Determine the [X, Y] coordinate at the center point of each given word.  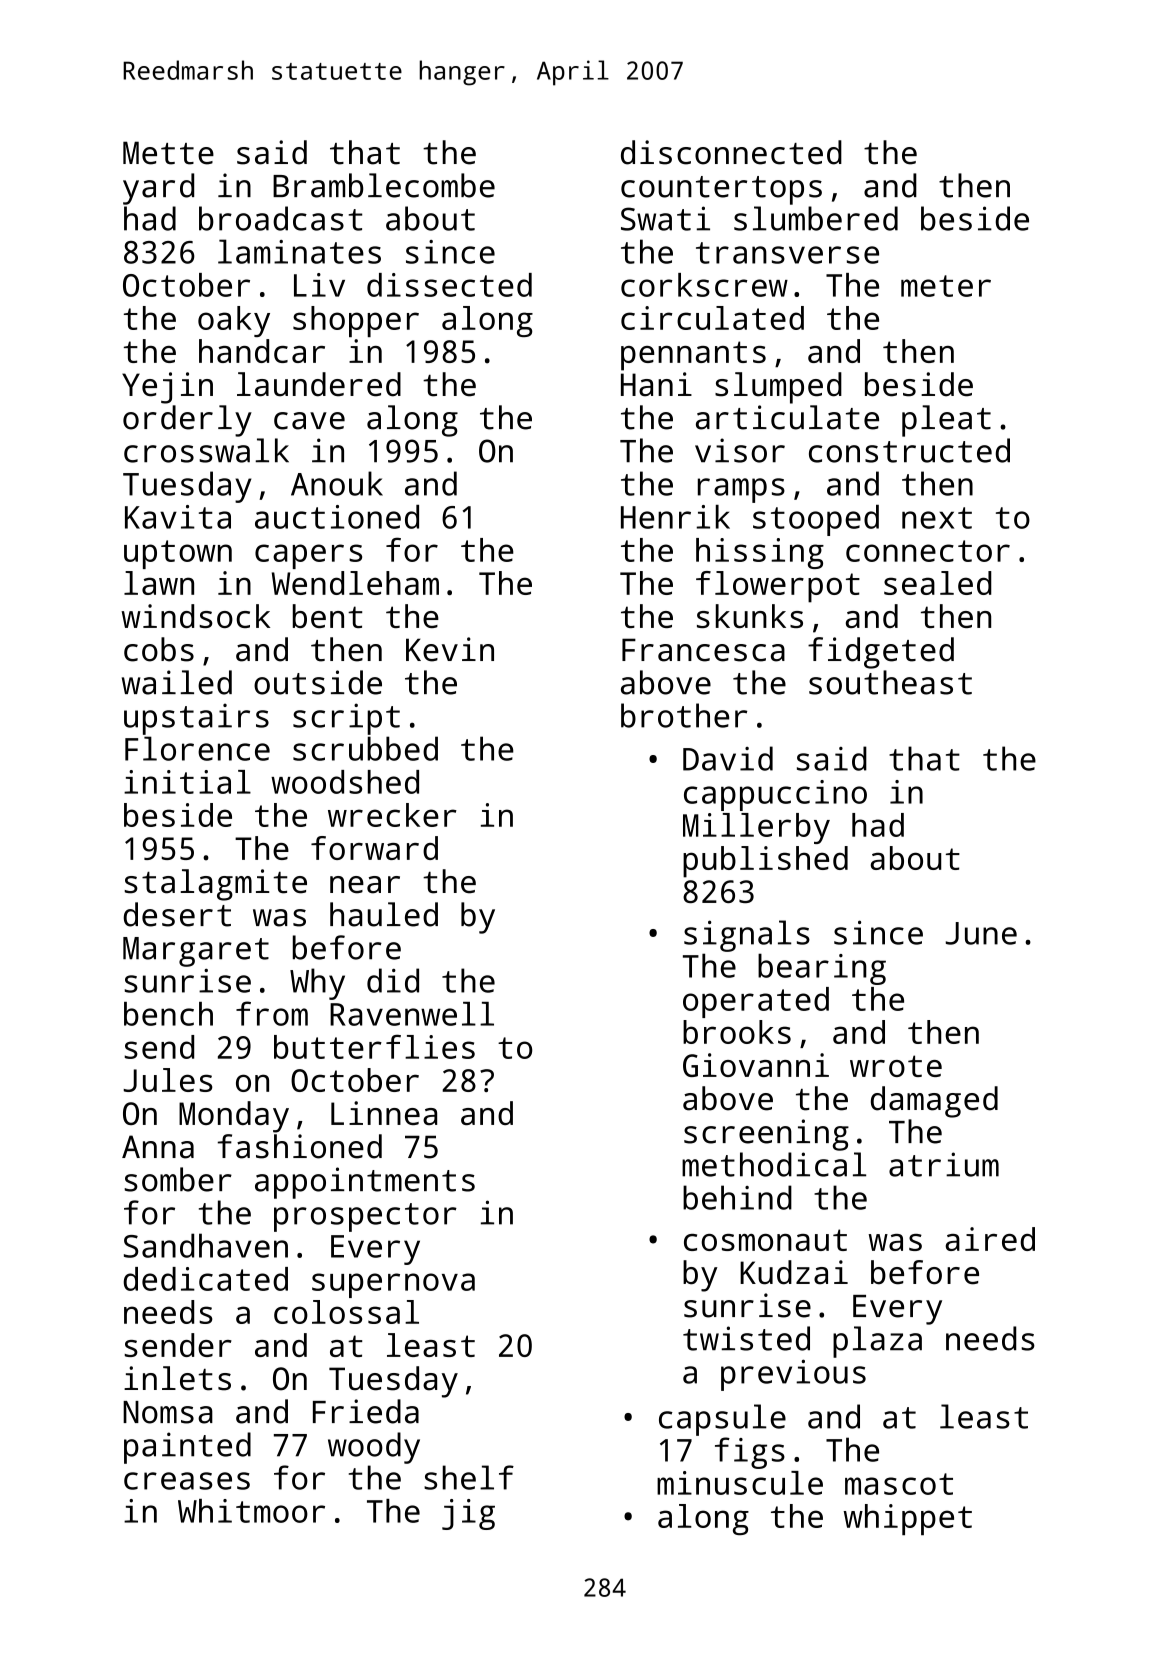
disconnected [731, 152]
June [981, 933]
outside [318, 682]
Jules [168, 1080]
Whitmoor [251, 1511]
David [728, 758]
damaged [934, 1102]
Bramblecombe [384, 185]
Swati [665, 218]
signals [747, 936]
